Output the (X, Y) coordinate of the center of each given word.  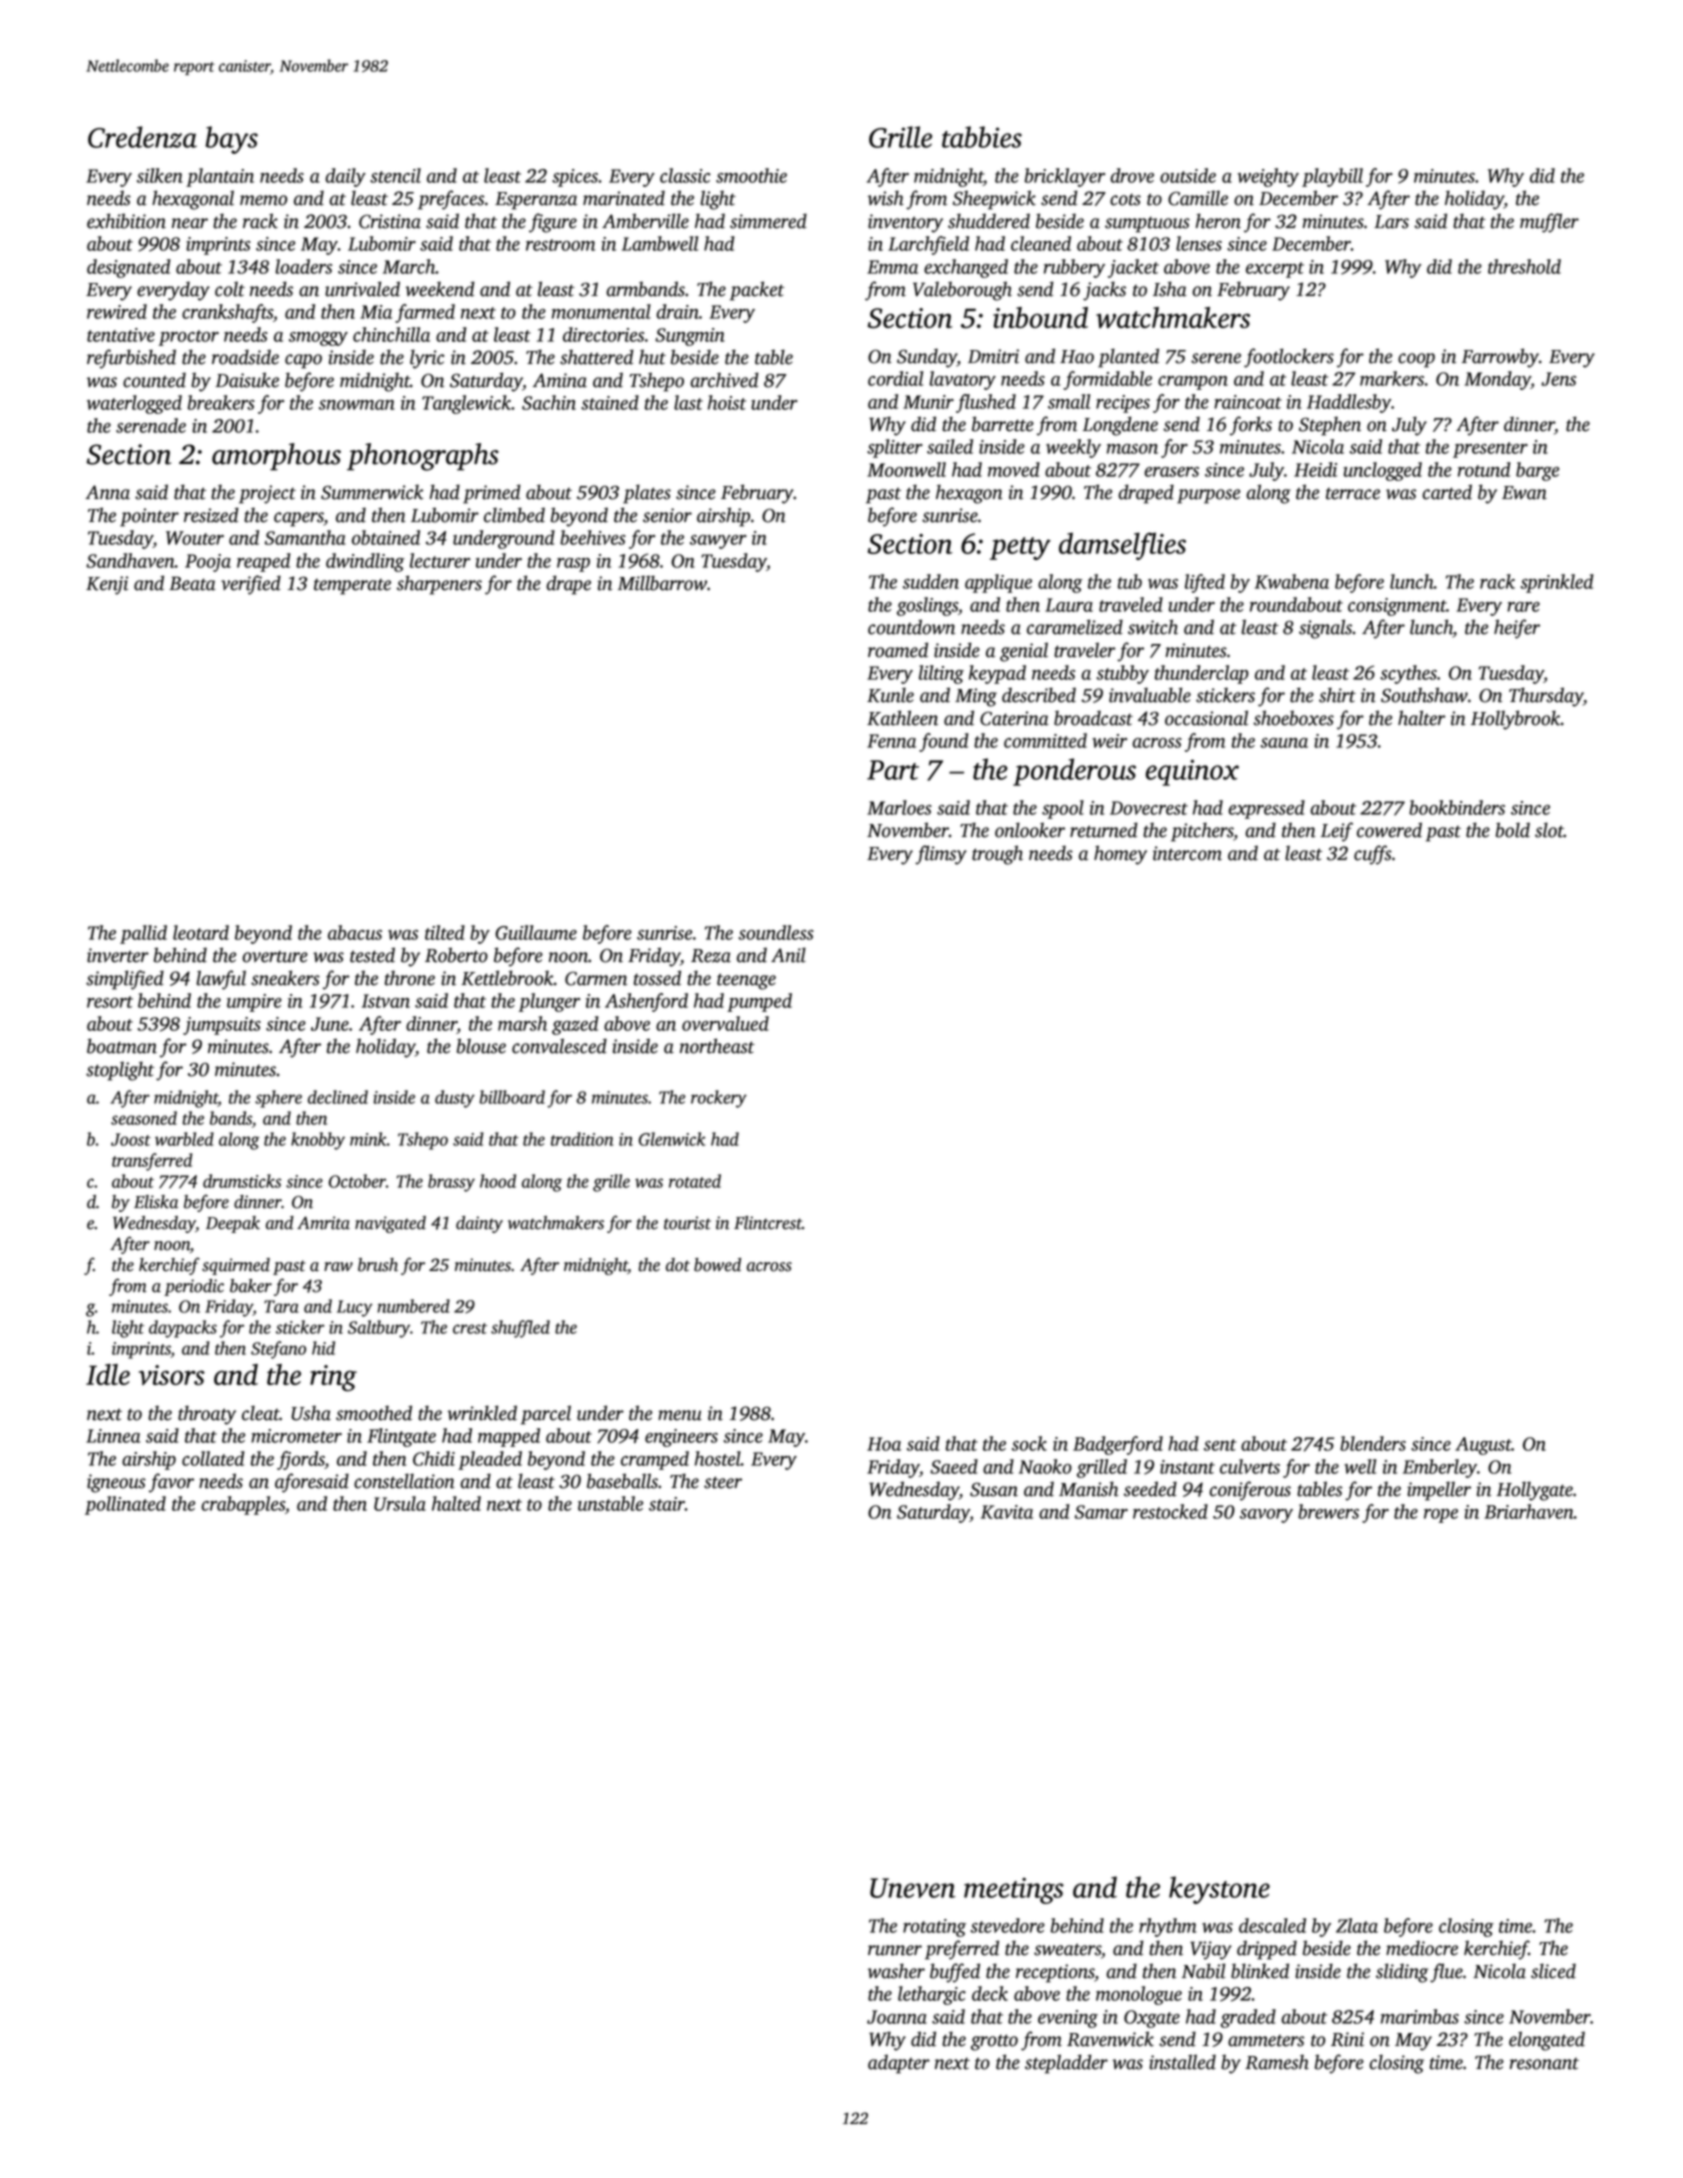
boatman (122, 1046)
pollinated (125, 1505)
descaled (1272, 1925)
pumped (759, 1002)
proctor (189, 338)
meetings (1014, 1891)
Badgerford (1118, 1445)
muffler (1549, 223)
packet (757, 291)
